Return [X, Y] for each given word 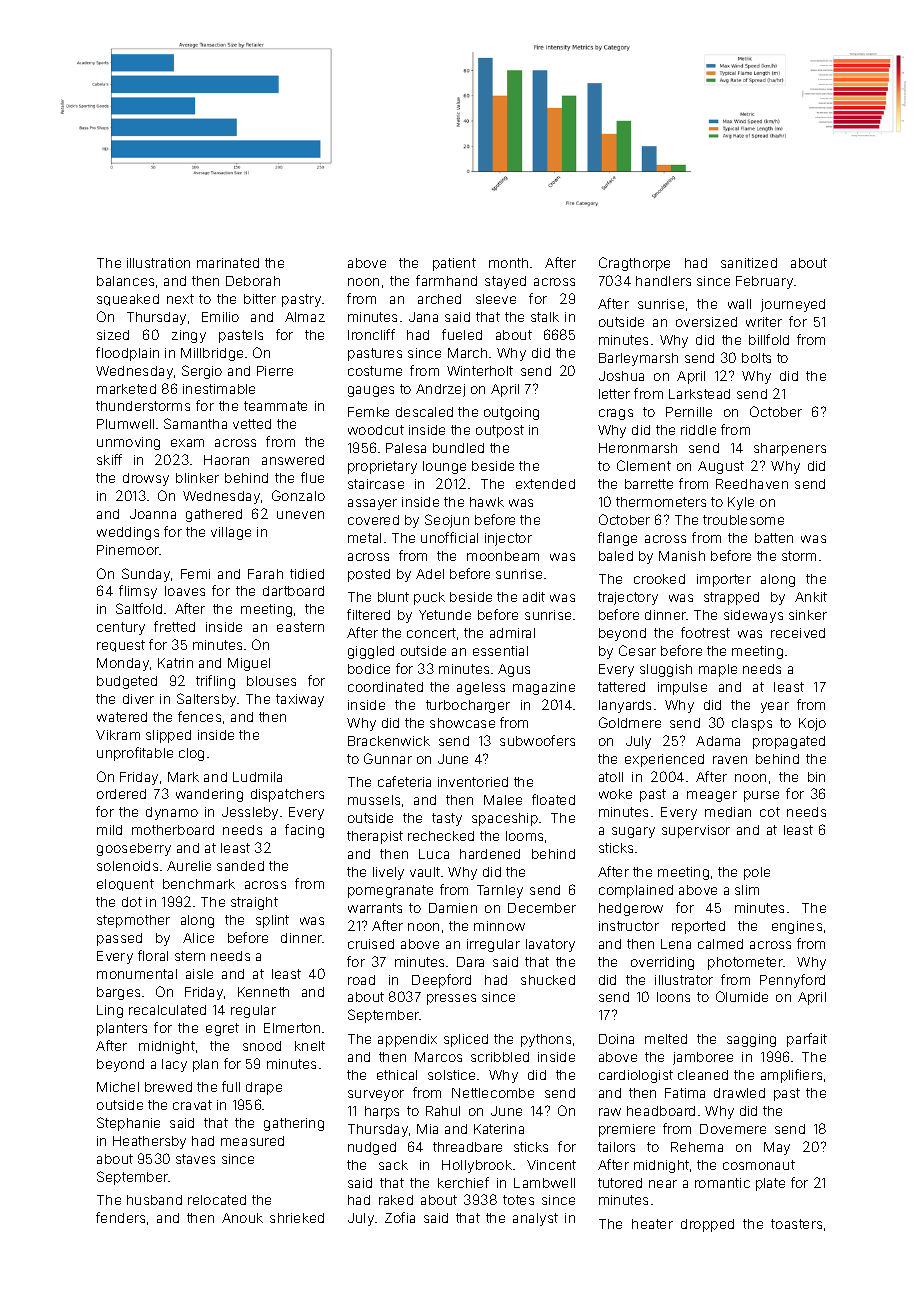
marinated [228, 263]
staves [195, 1159]
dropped [707, 1225]
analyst [535, 1219]
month [508, 263]
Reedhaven [752, 484]
